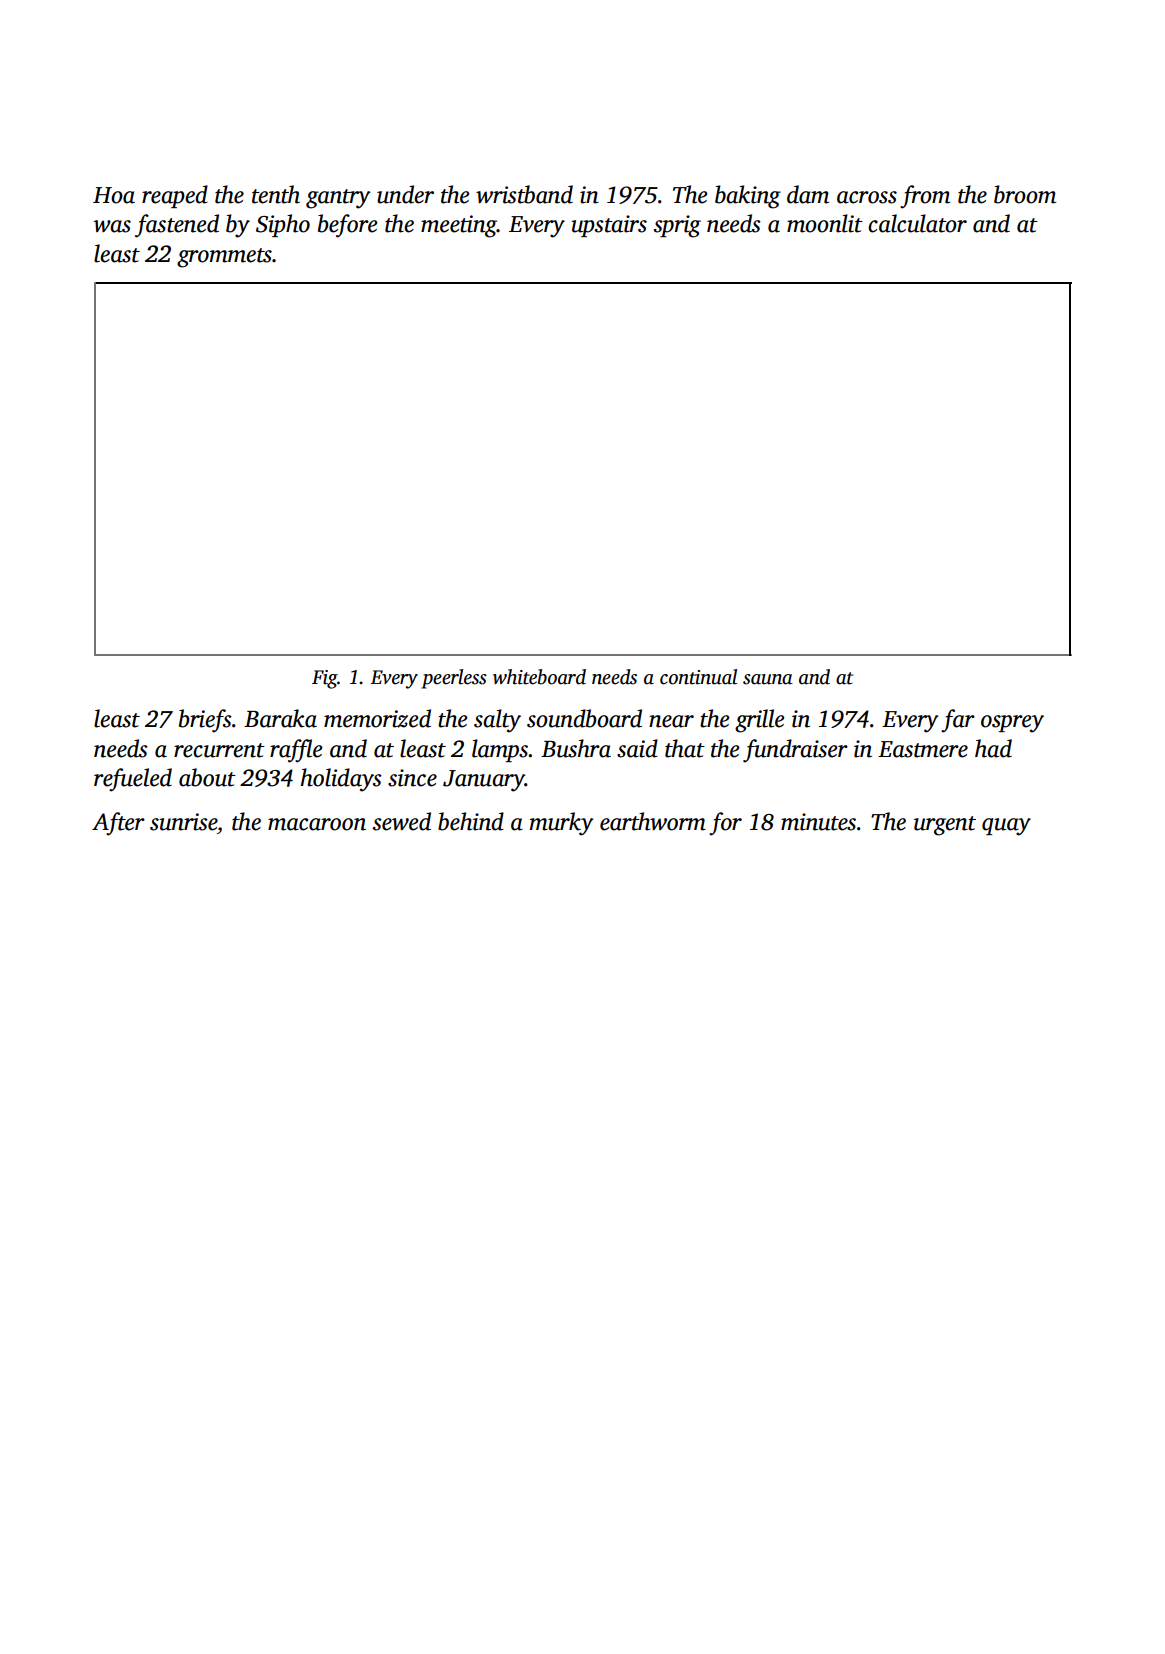 Image resolution: width=1165 pixels, height=1654 pixels. Describe the element at coordinates (584, 718) in the document. I see `soundboard` at that location.
